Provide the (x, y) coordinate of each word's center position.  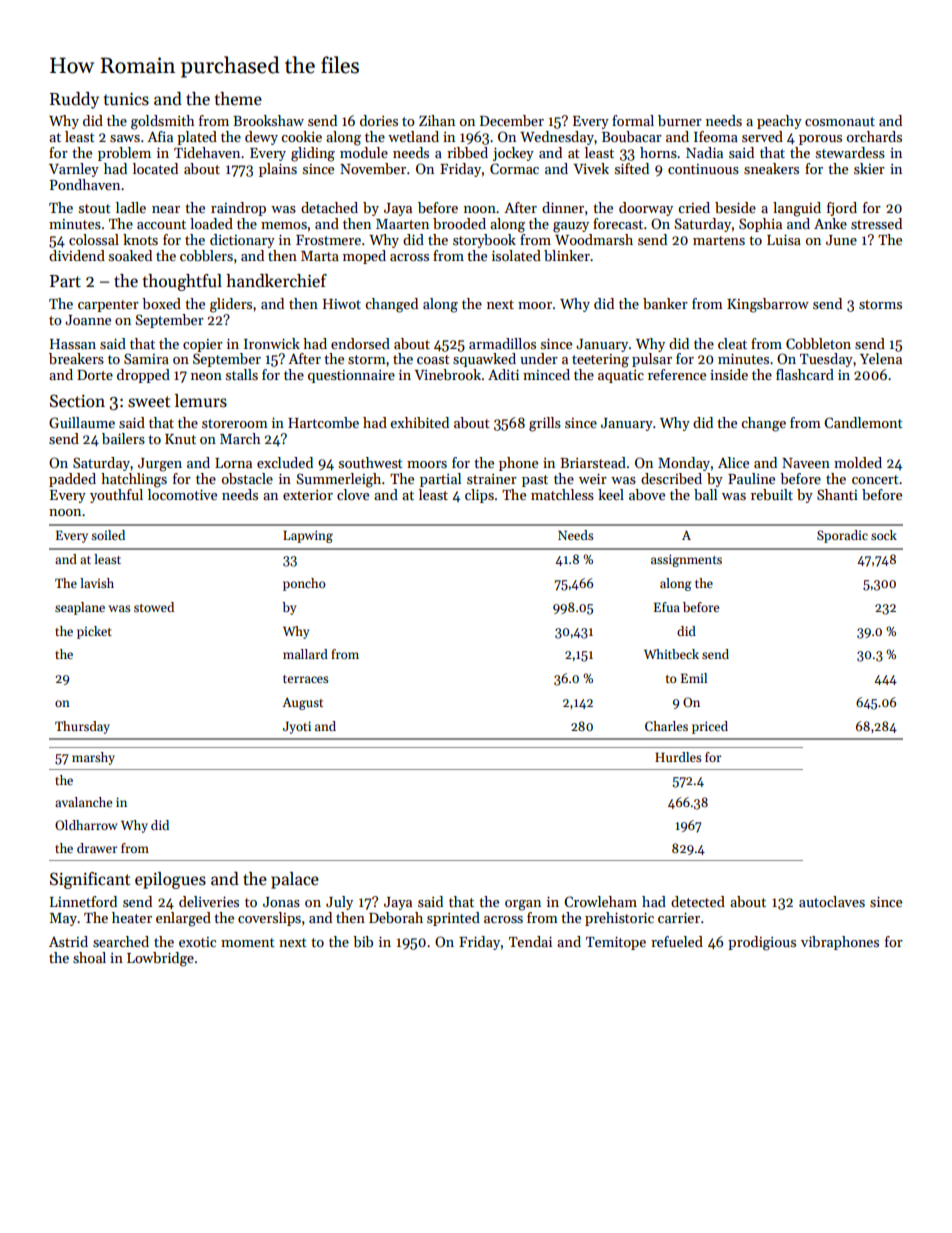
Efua (667, 607)
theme (238, 99)
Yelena (881, 358)
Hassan (73, 344)
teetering (600, 361)
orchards (874, 136)
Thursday (82, 727)
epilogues (170, 880)
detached (329, 207)
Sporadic (842, 536)
